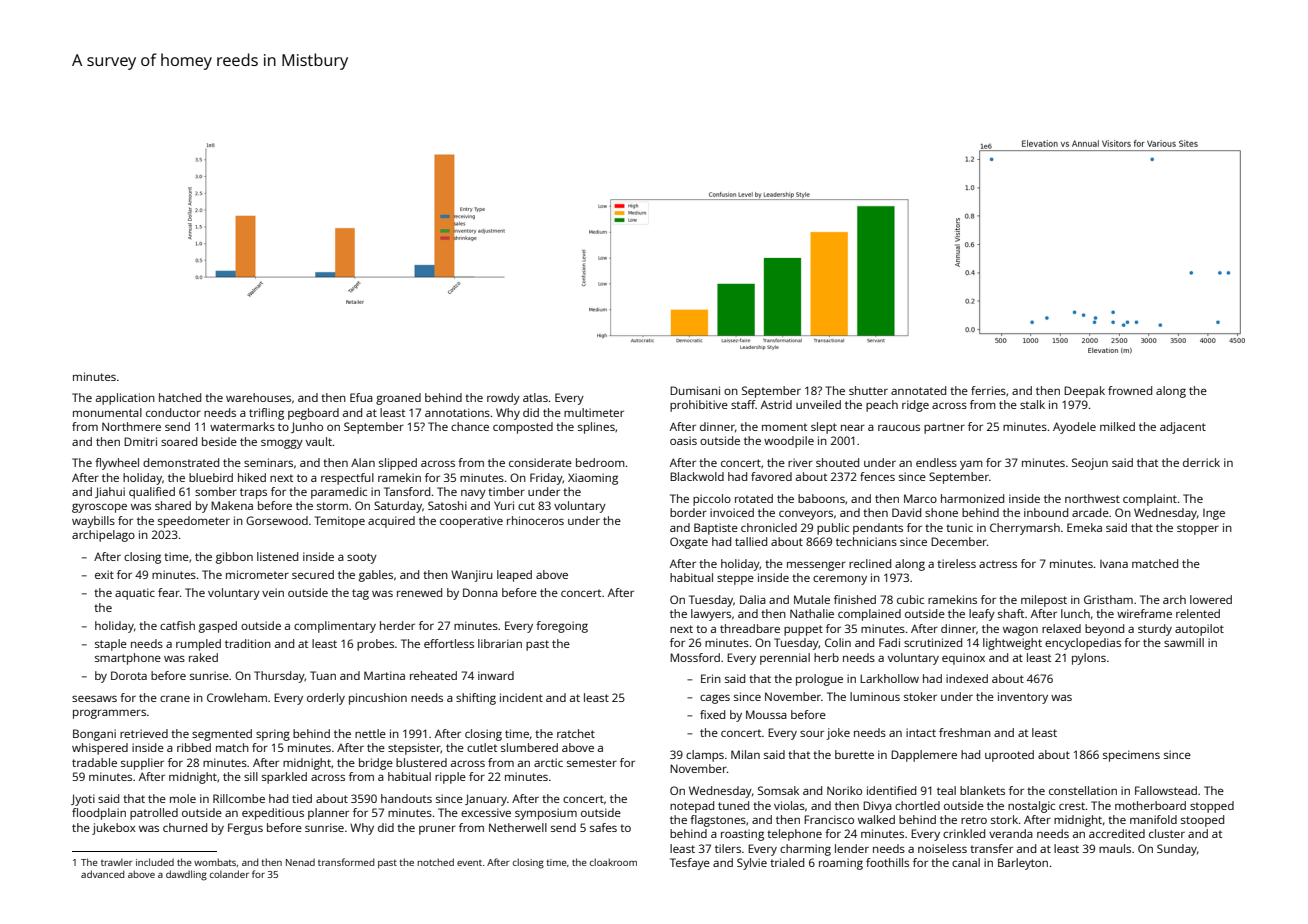 This screenshot has height=924, width=1308. What do you see at coordinates (346, 862) in the screenshot?
I see `transformed` at bounding box center [346, 862].
